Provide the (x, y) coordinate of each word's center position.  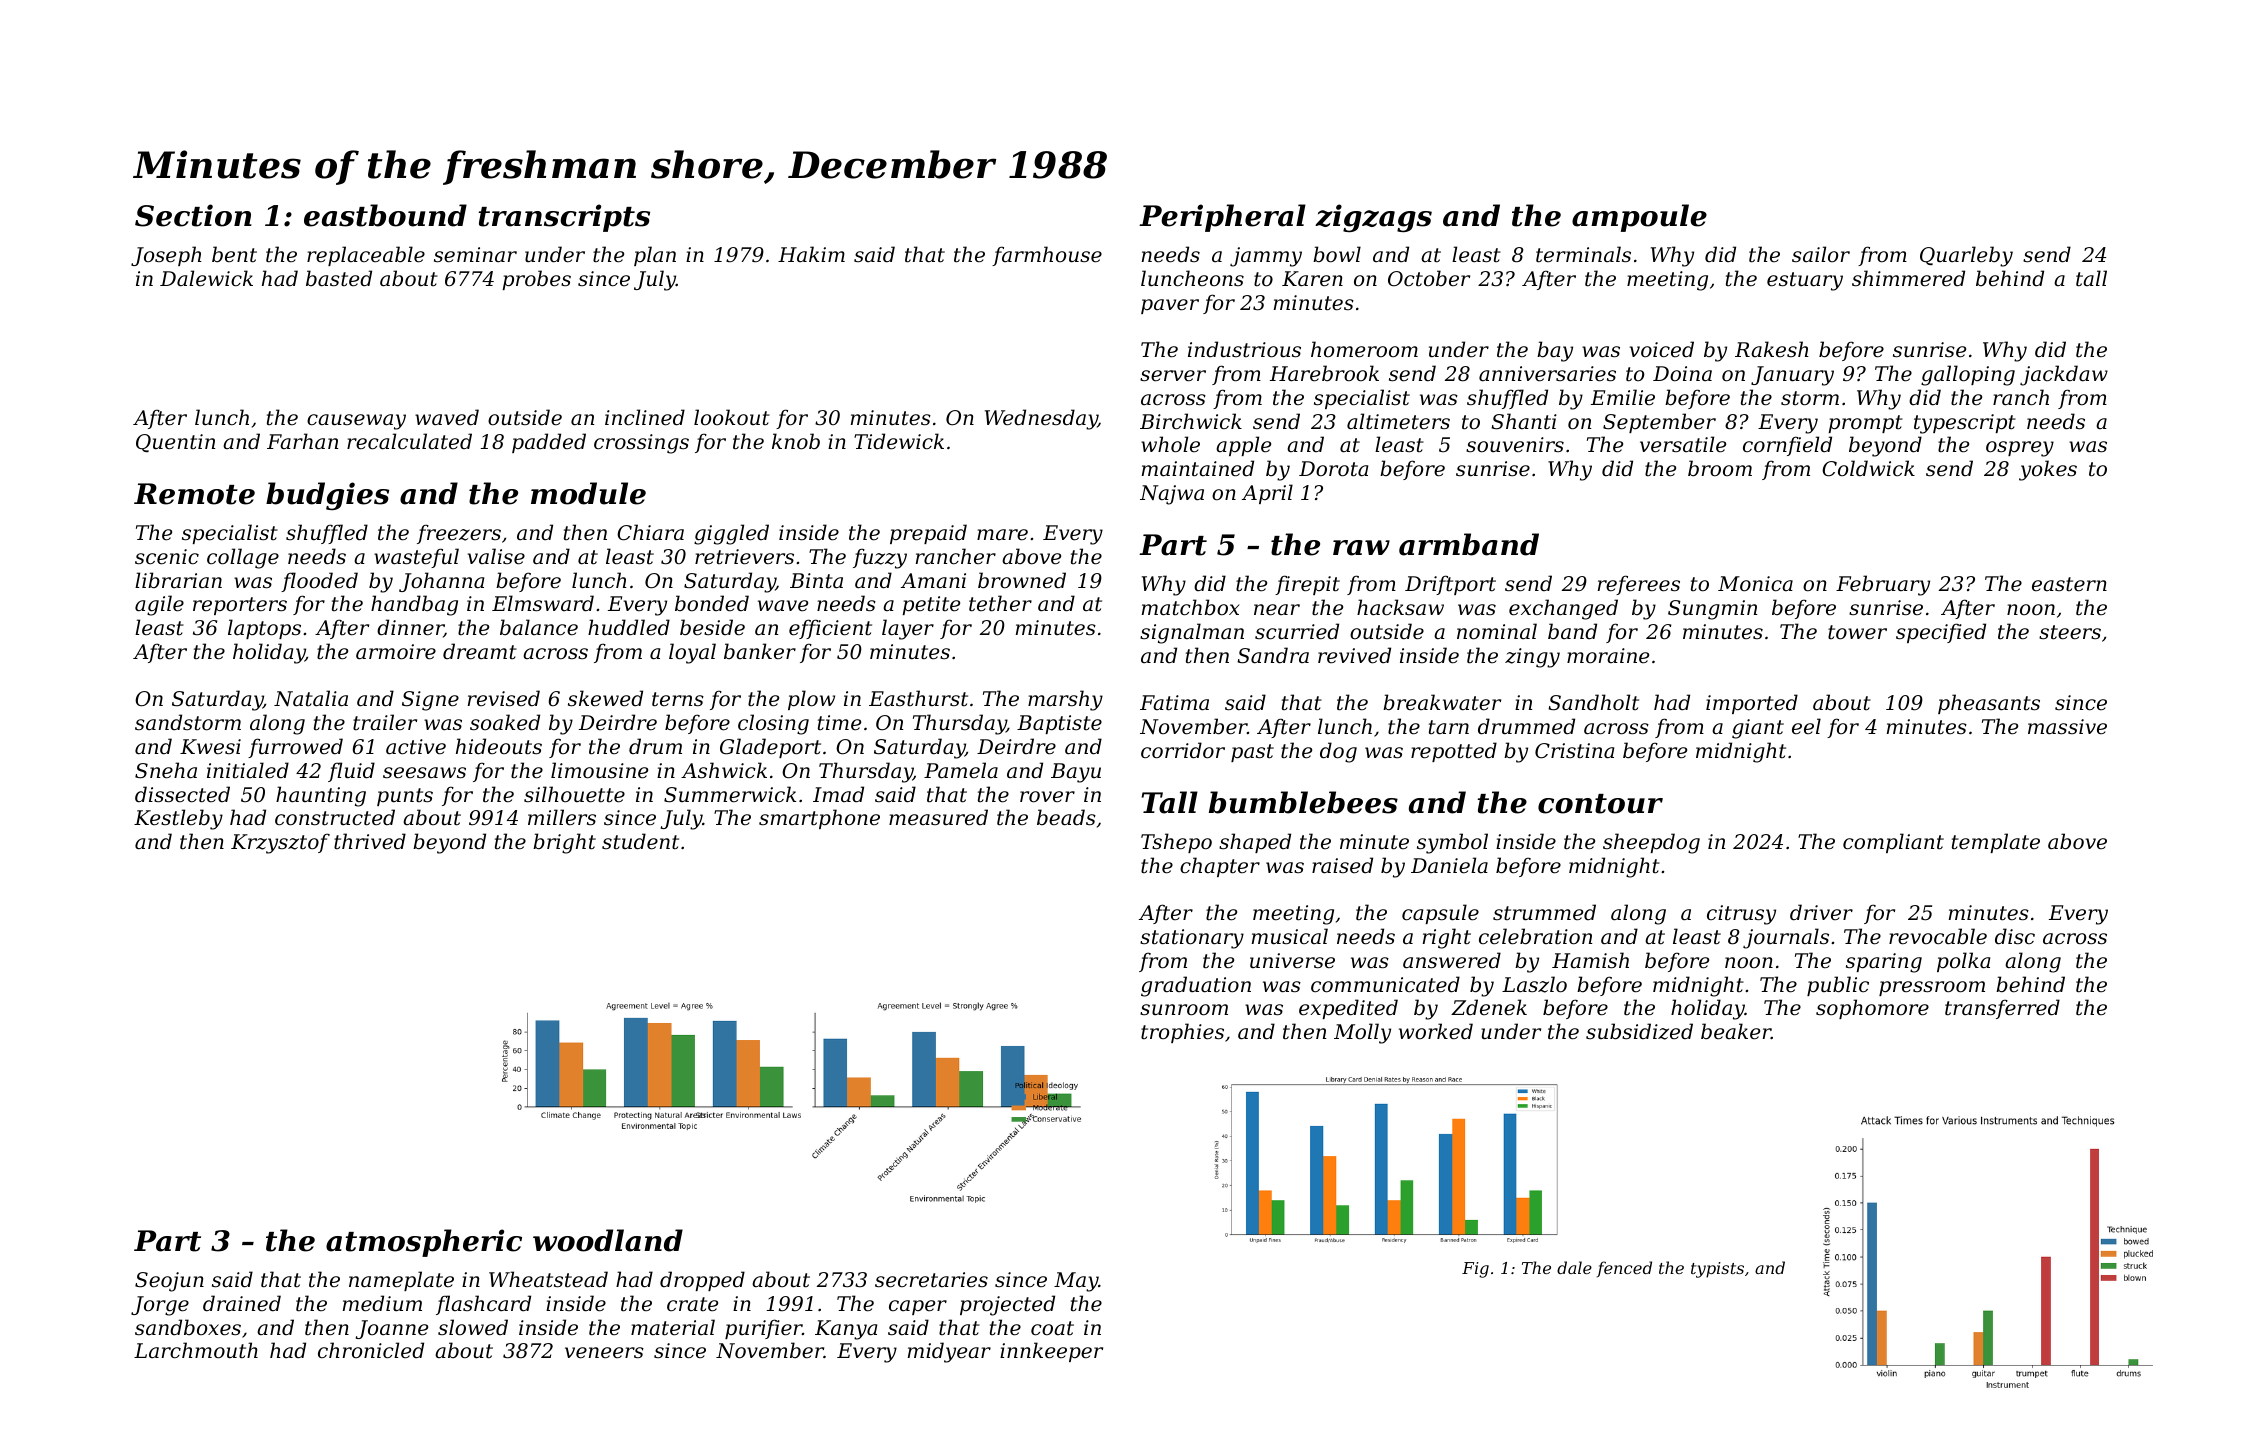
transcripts (564, 218)
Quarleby (1966, 256)
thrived (370, 841)
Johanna (441, 582)
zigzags (1373, 218)
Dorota (1333, 469)
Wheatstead (548, 1279)
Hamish (1590, 960)
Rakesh (1772, 349)
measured (938, 817)
